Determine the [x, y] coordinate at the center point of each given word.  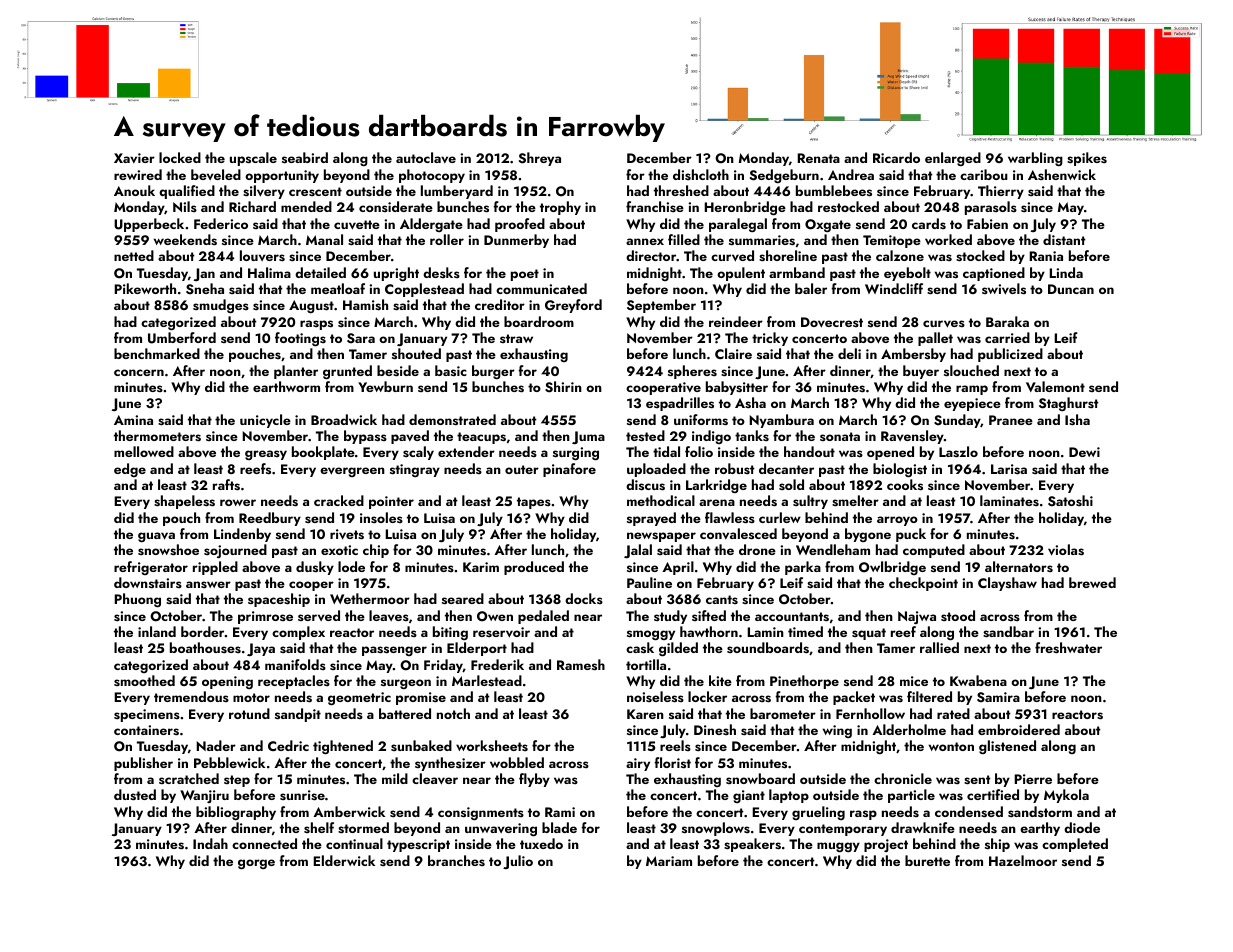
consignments [481, 813]
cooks [905, 484]
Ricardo [896, 157]
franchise [655, 206]
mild [395, 778]
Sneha [205, 289]
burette [927, 860]
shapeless [184, 502]
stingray [415, 470]
